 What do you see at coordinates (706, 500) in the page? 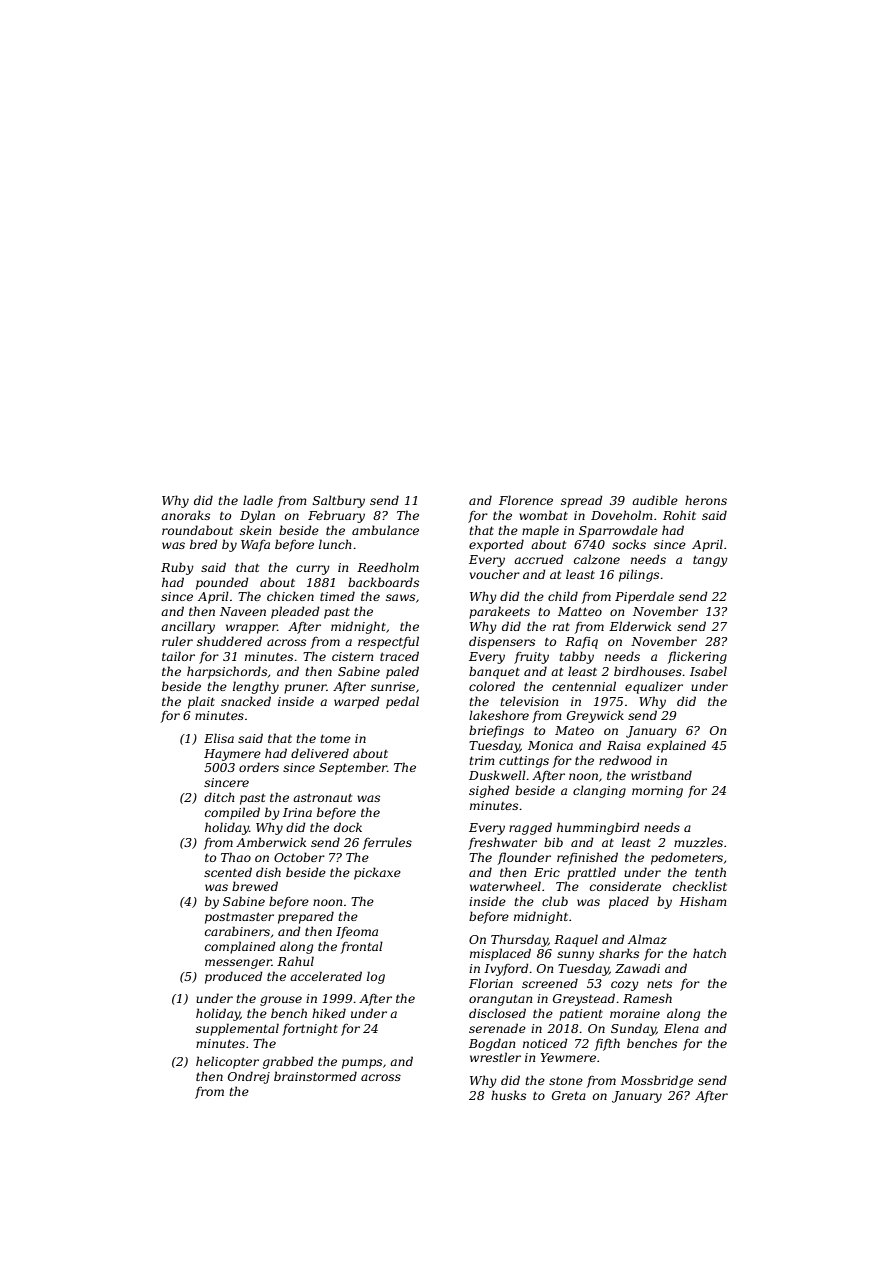
I see `herons` at bounding box center [706, 500].
